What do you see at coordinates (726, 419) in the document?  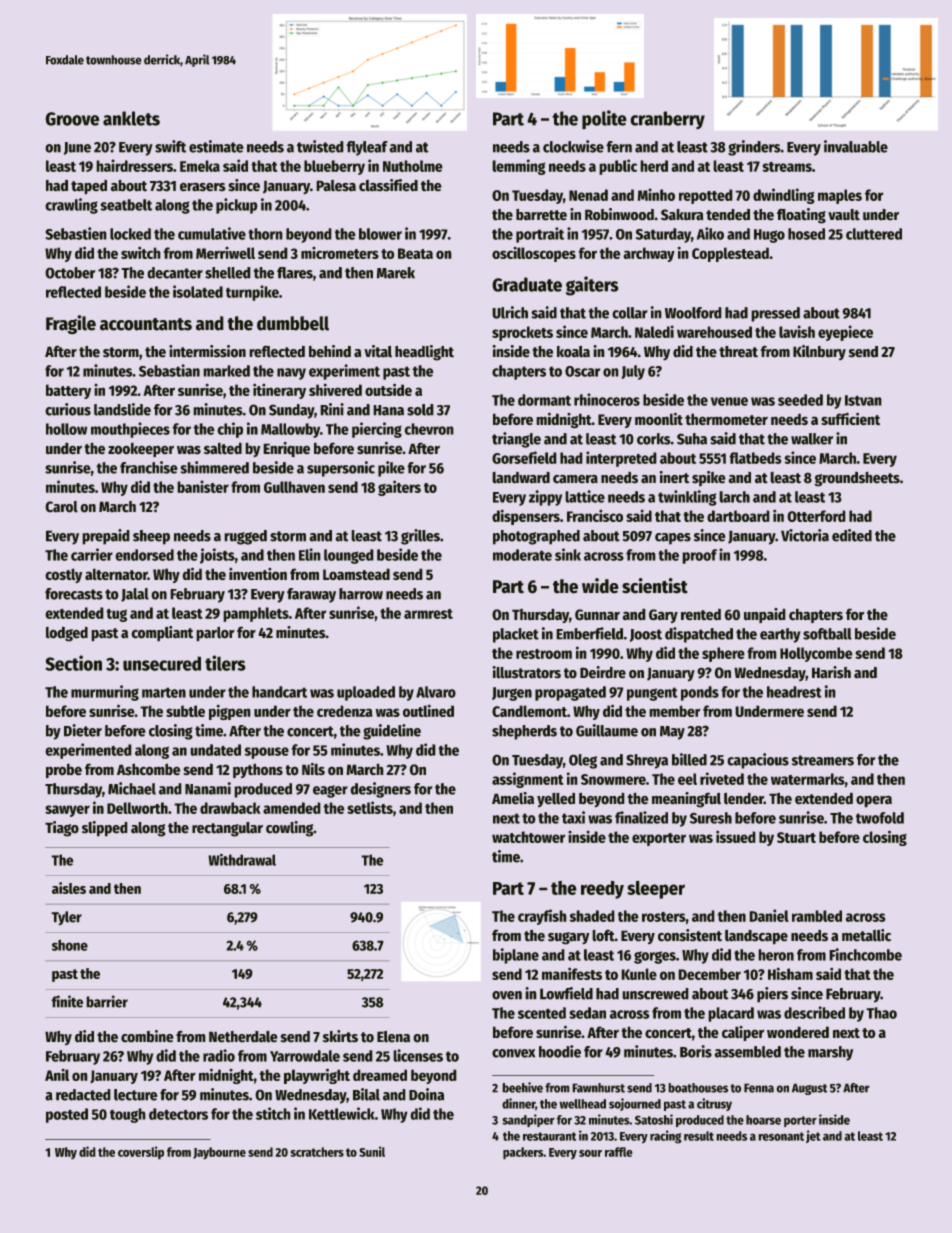 I see `thermometer` at bounding box center [726, 419].
